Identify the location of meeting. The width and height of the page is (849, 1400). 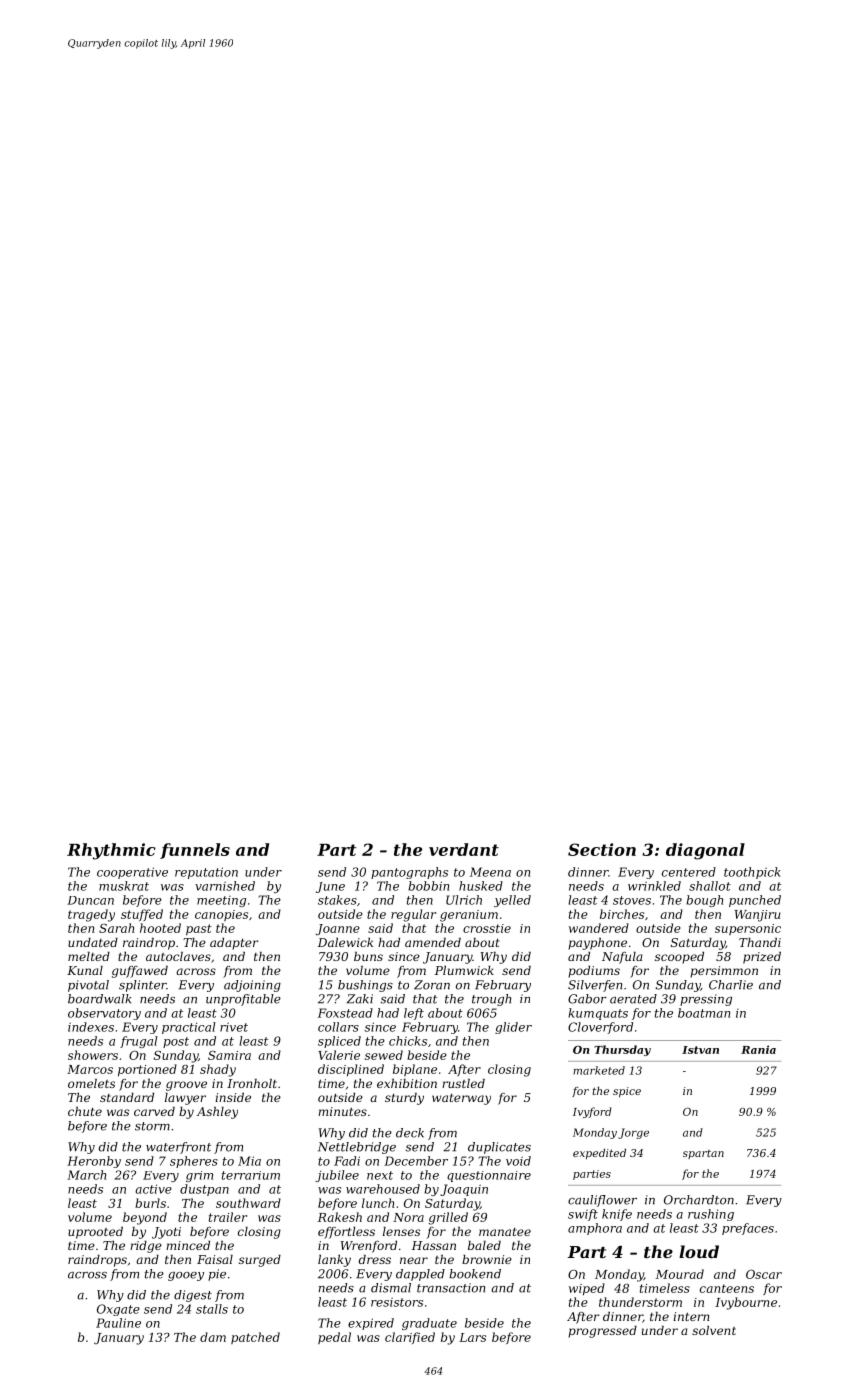
(221, 901).
